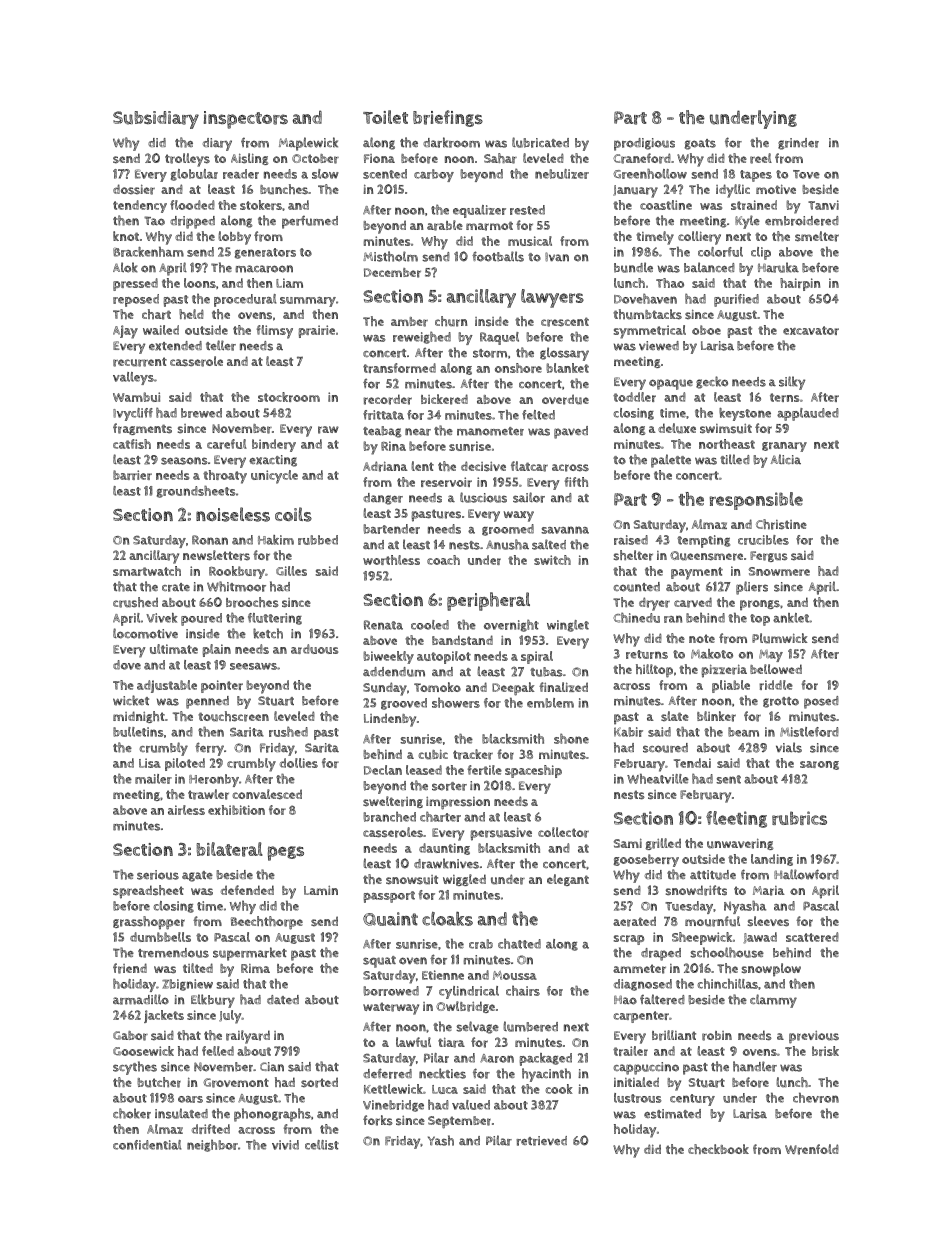 This document has width=952, height=1233. I want to click on tilted, so click(198, 968).
